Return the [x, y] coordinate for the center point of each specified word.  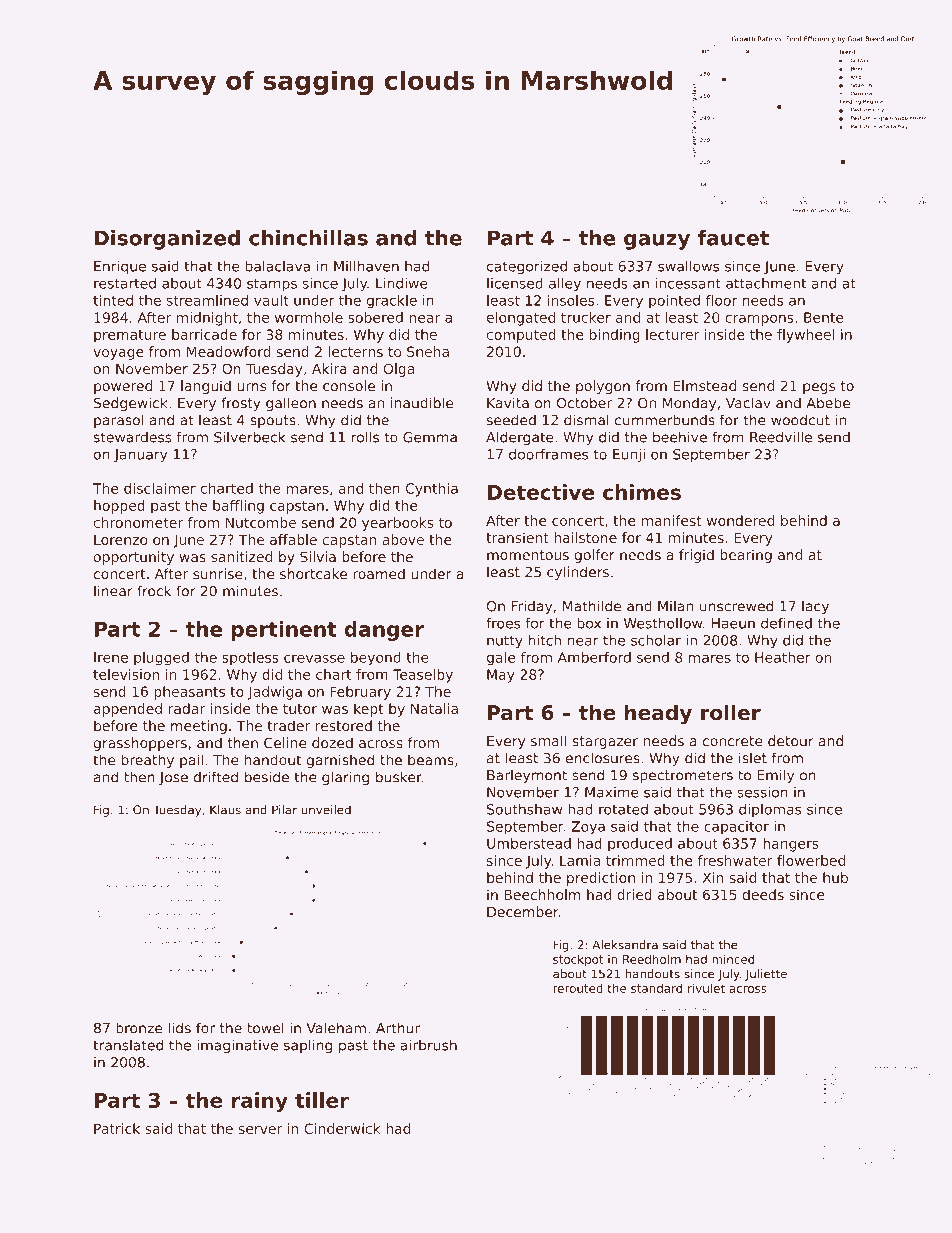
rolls [365, 437]
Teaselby [423, 676]
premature [130, 336]
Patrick [117, 1128]
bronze [139, 1028]
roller [731, 712]
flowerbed [811, 860]
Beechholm [542, 894]
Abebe [828, 403]
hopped [119, 507]
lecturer [673, 334]
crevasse [314, 658]
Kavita [508, 403]
